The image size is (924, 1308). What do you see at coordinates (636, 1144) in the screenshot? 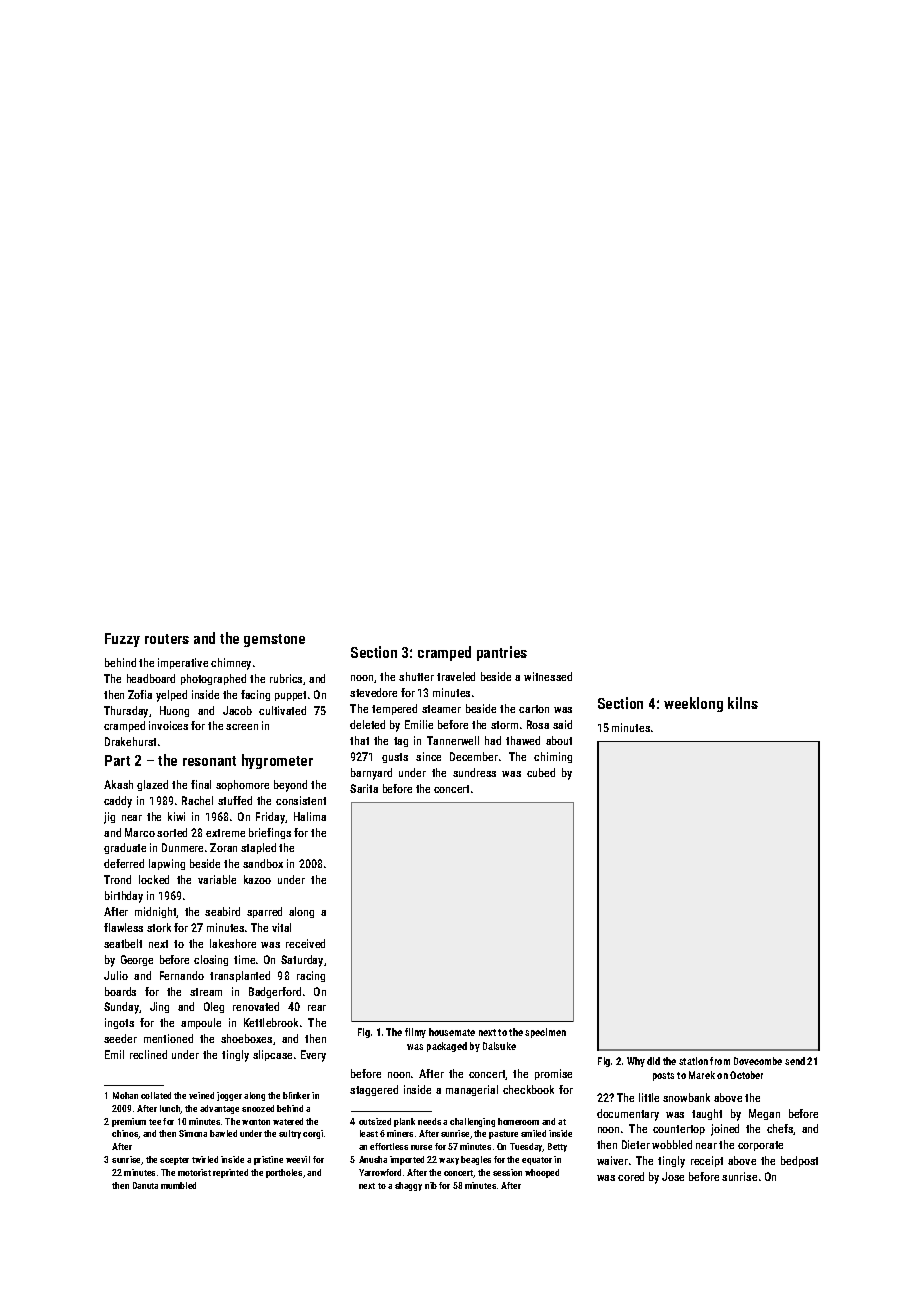
I see `Dieter` at bounding box center [636, 1144].
